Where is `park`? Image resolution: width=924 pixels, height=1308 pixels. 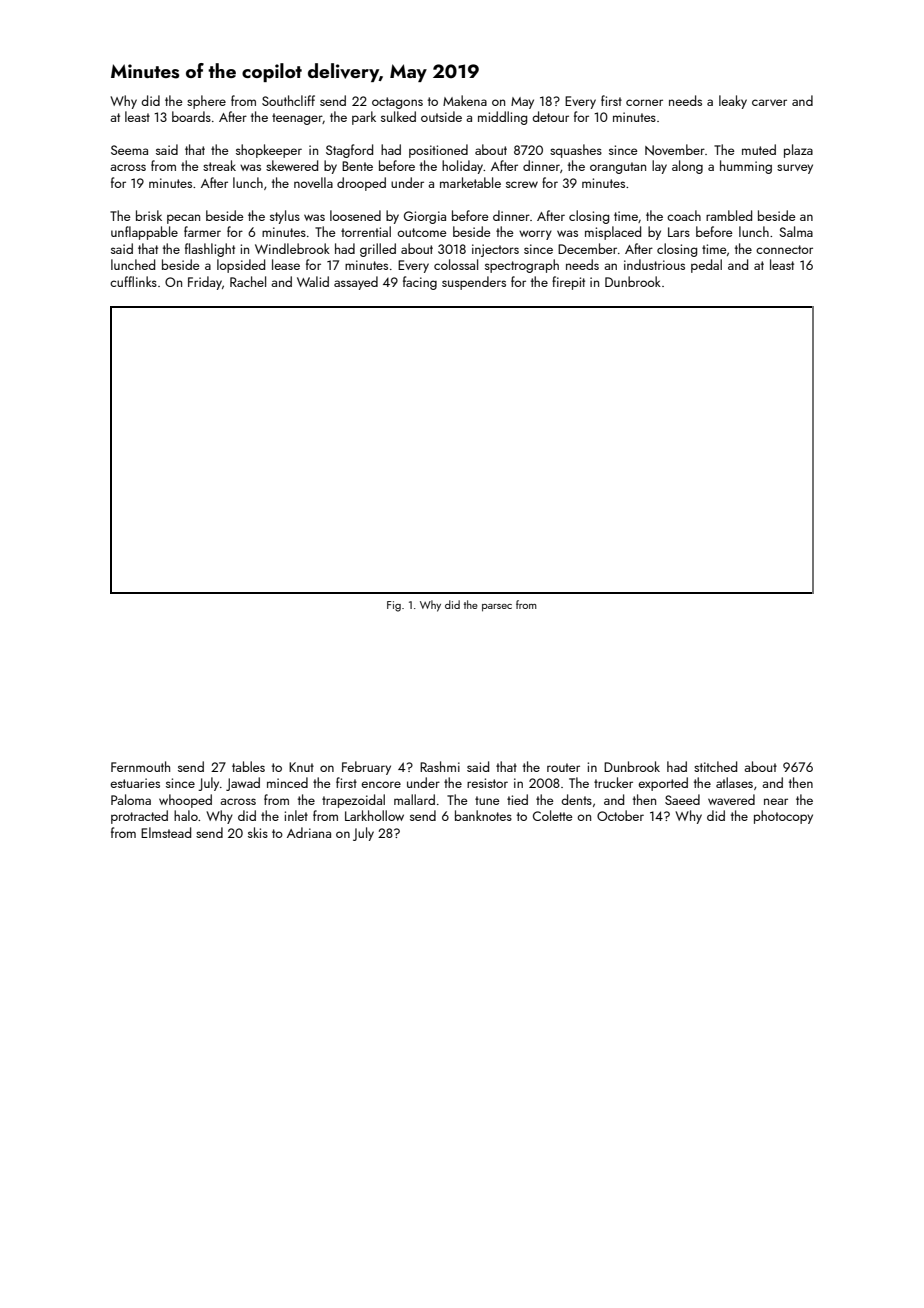 park is located at coordinates (364, 118).
